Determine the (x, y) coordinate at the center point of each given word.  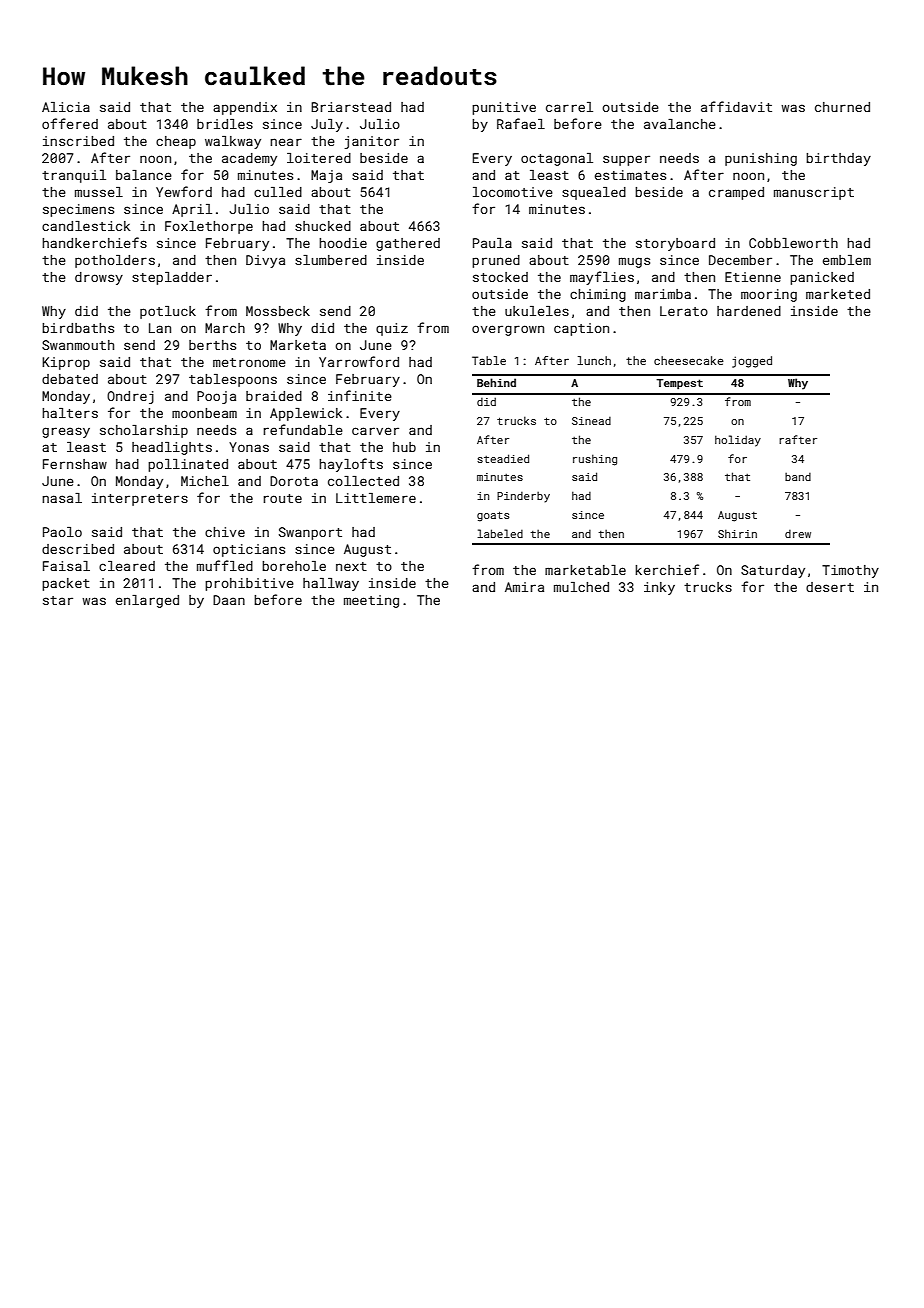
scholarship (144, 431)
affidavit (736, 106)
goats (493, 516)
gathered (408, 244)
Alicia (66, 107)
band (798, 477)
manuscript (814, 193)
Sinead (591, 421)
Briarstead (351, 107)
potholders (115, 261)
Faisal (66, 566)
